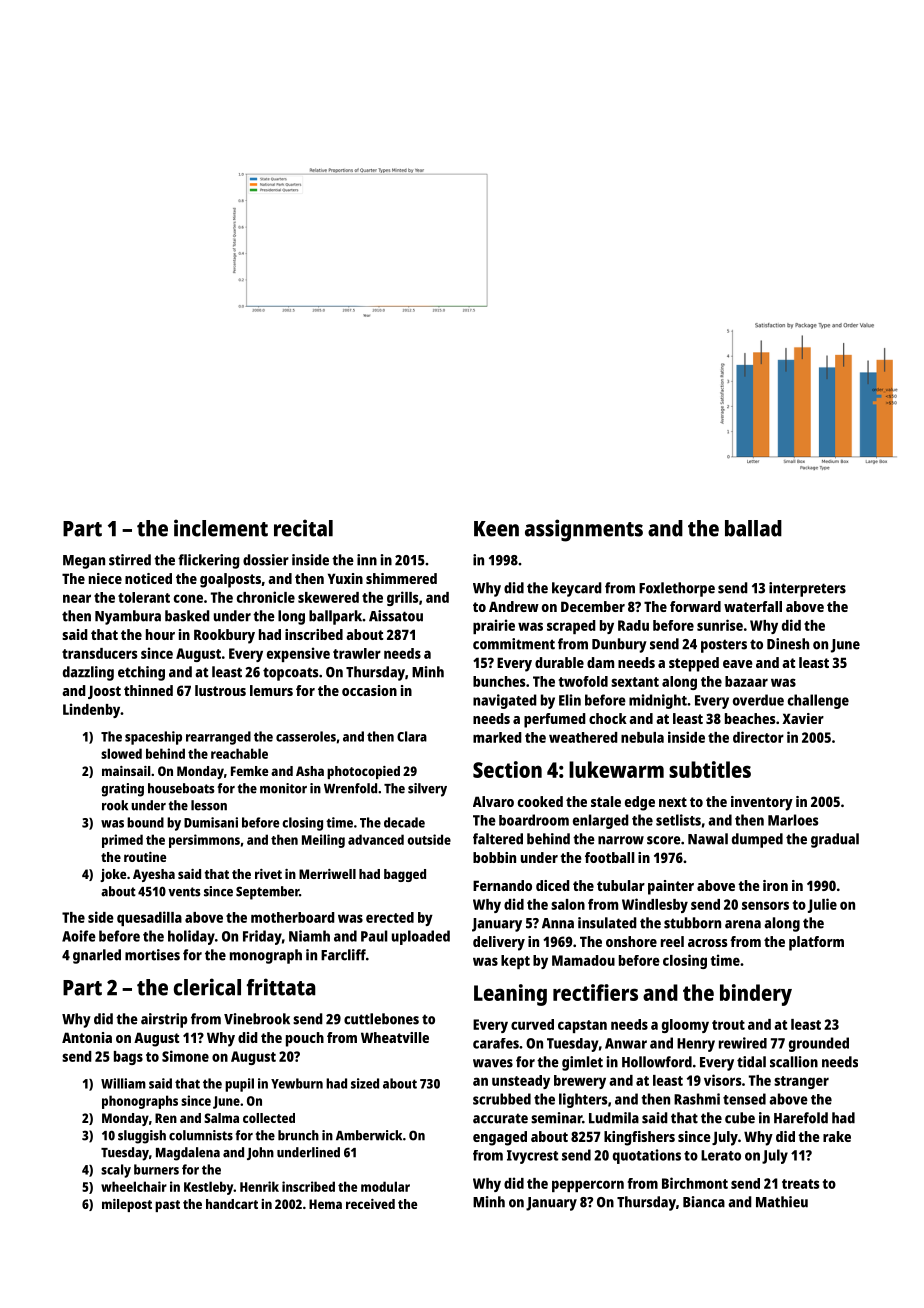 This image has height=1308, width=924. What do you see at coordinates (181, 788) in the image?
I see `houseboats` at bounding box center [181, 788].
